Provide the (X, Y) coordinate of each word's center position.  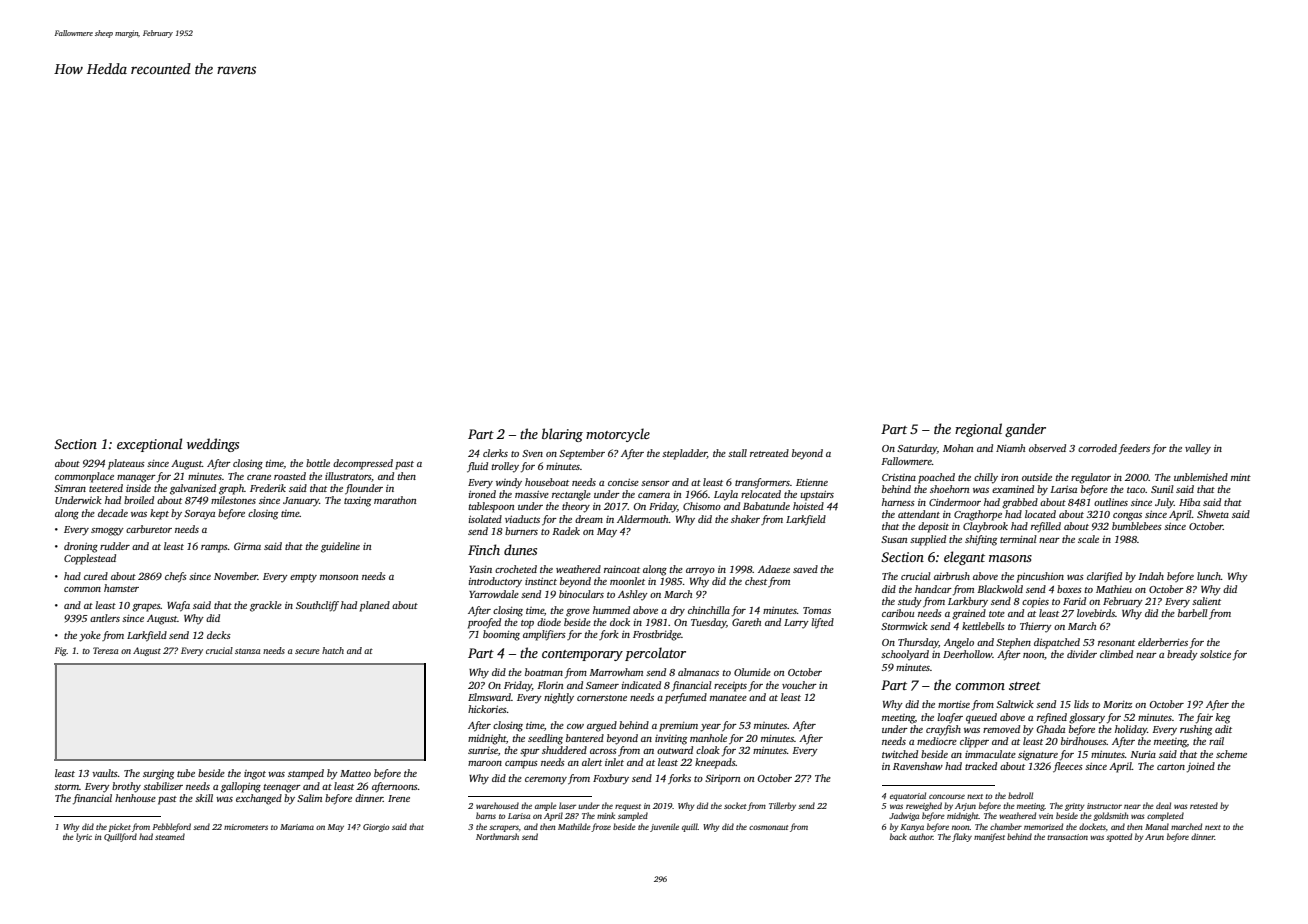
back (898, 836)
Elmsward (489, 697)
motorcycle (618, 435)
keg (1223, 718)
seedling (545, 739)
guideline (340, 547)
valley (1198, 449)
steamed (170, 836)
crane (259, 477)
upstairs (817, 495)
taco (1136, 490)
